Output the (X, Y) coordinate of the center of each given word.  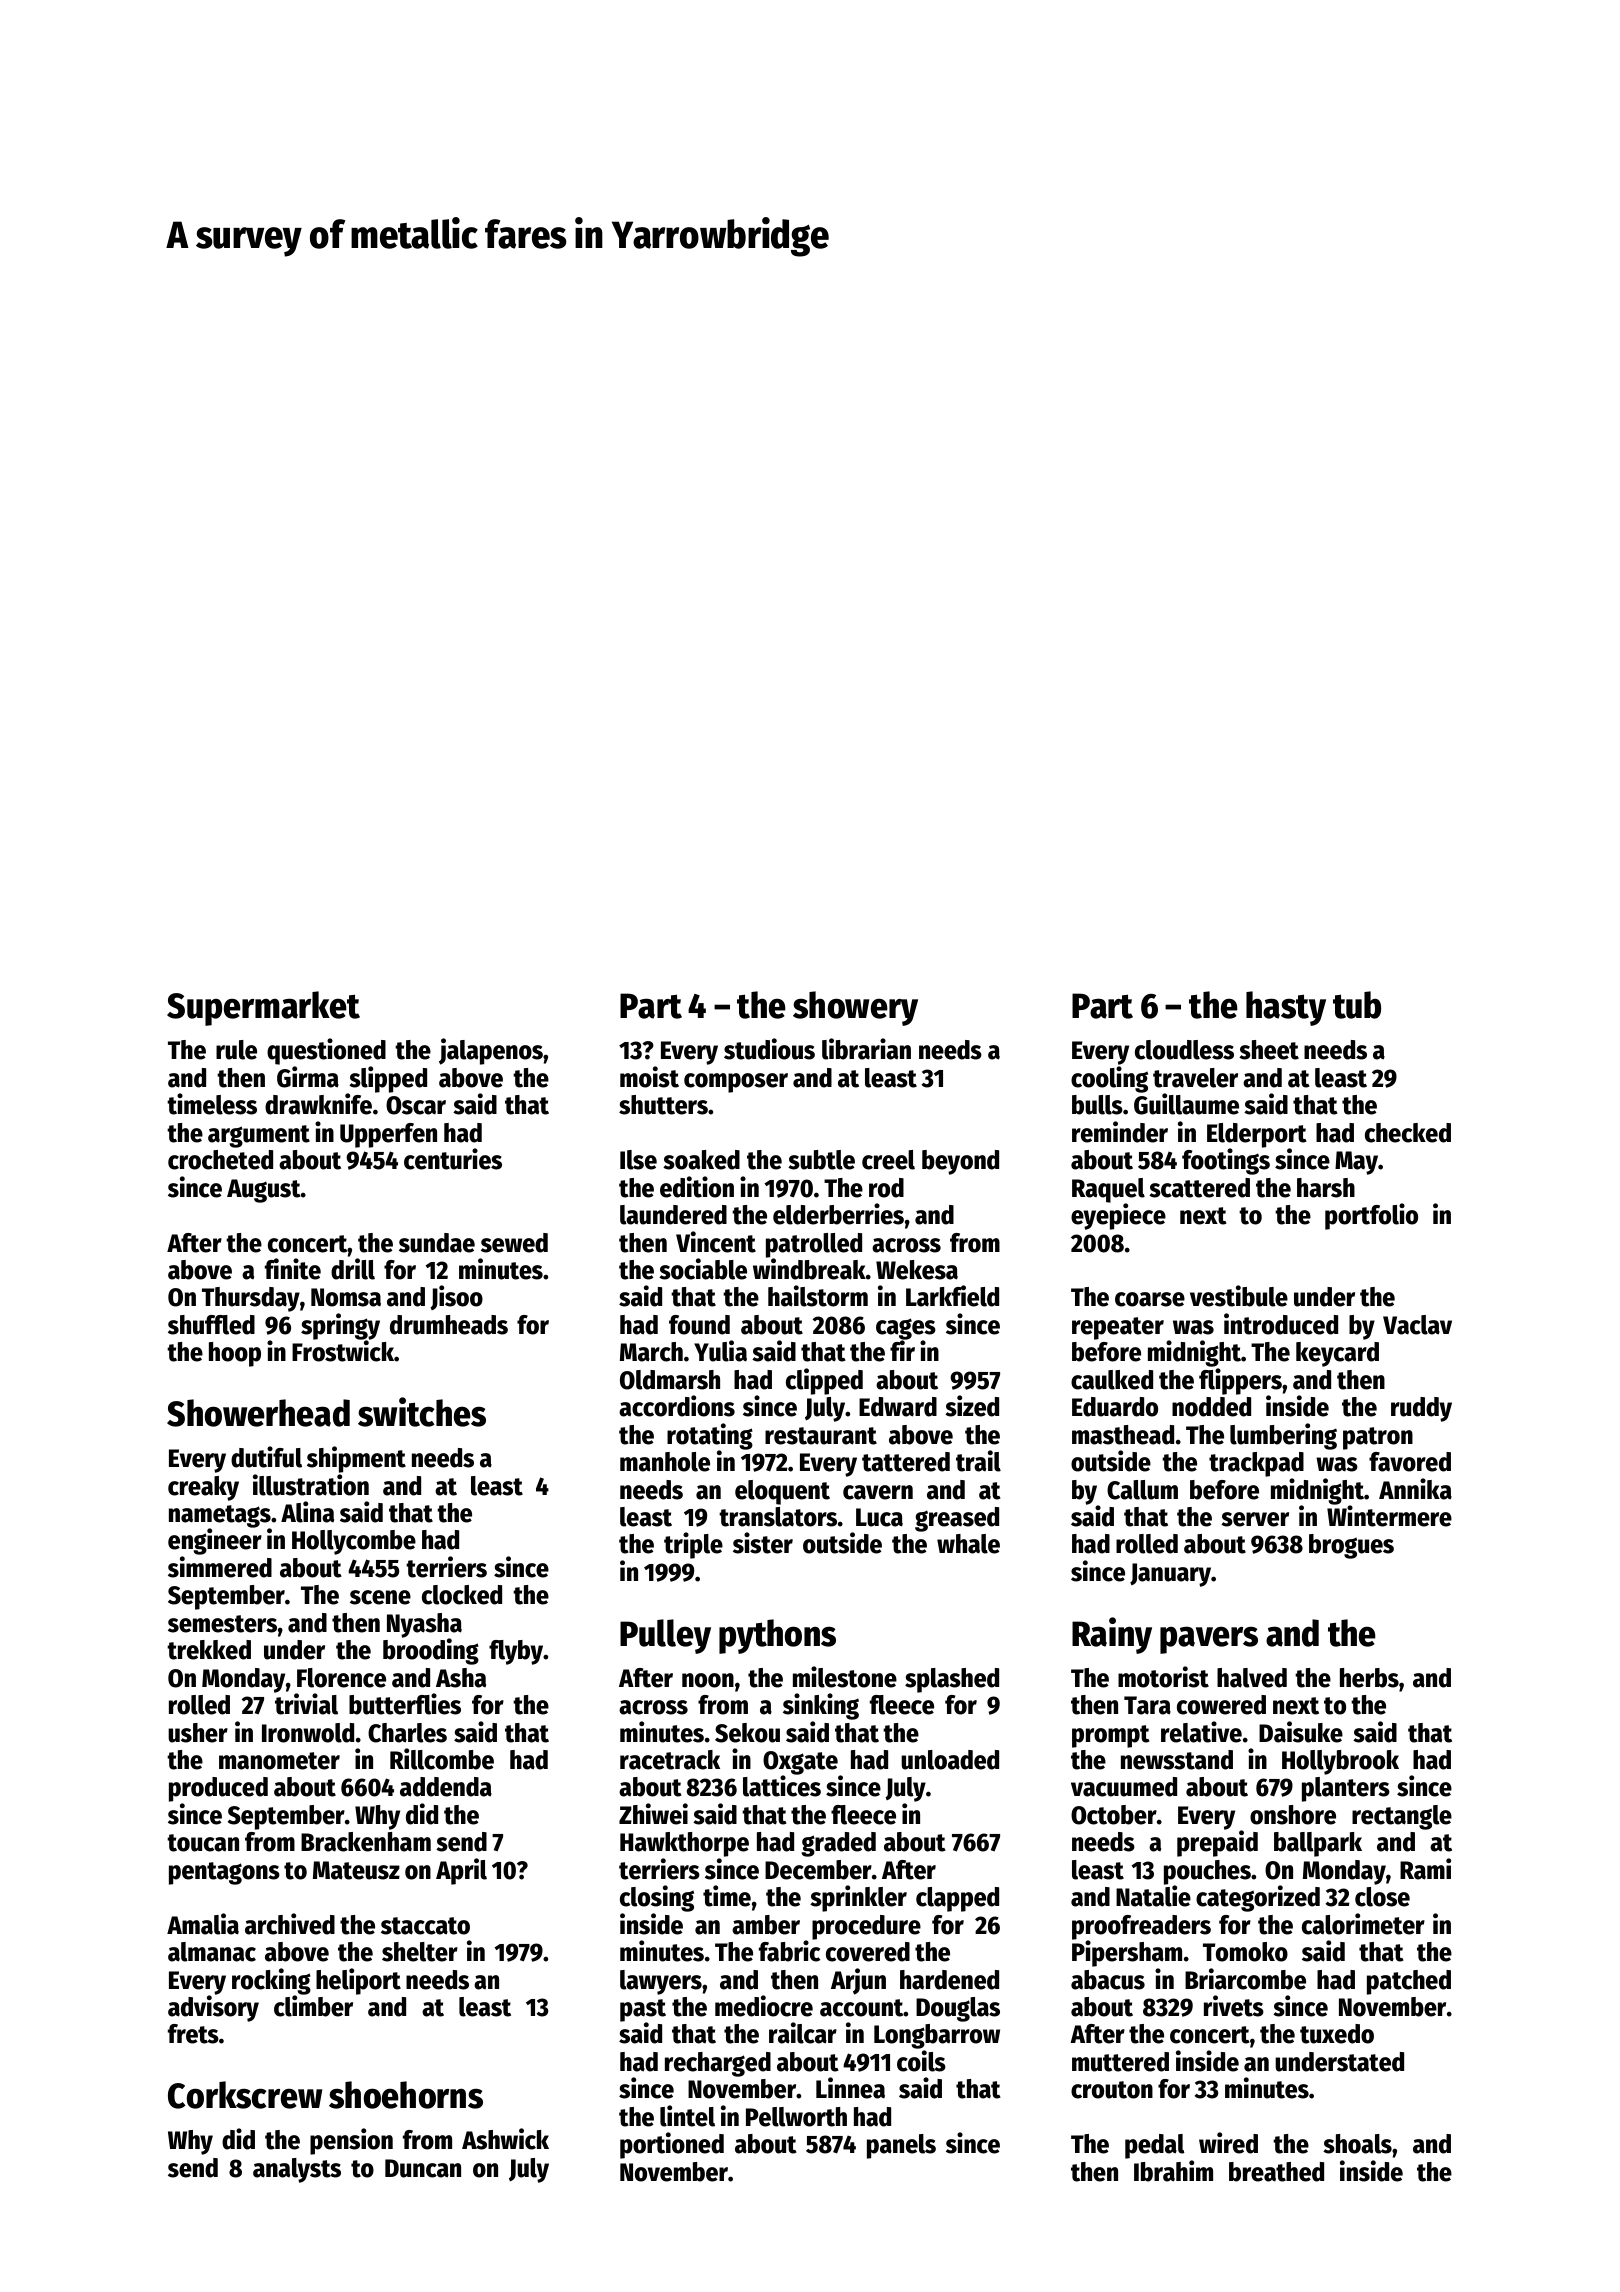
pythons (777, 1636)
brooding (431, 1652)
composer (736, 1083)
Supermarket (263, 1008)
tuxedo (1337, 2034)
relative (1201, 1732)
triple (693, 1545)
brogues (1351, 1546)
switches (422, 1412)
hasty (1286, 1008)
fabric (789, 1951)
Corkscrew (245, 2095)
